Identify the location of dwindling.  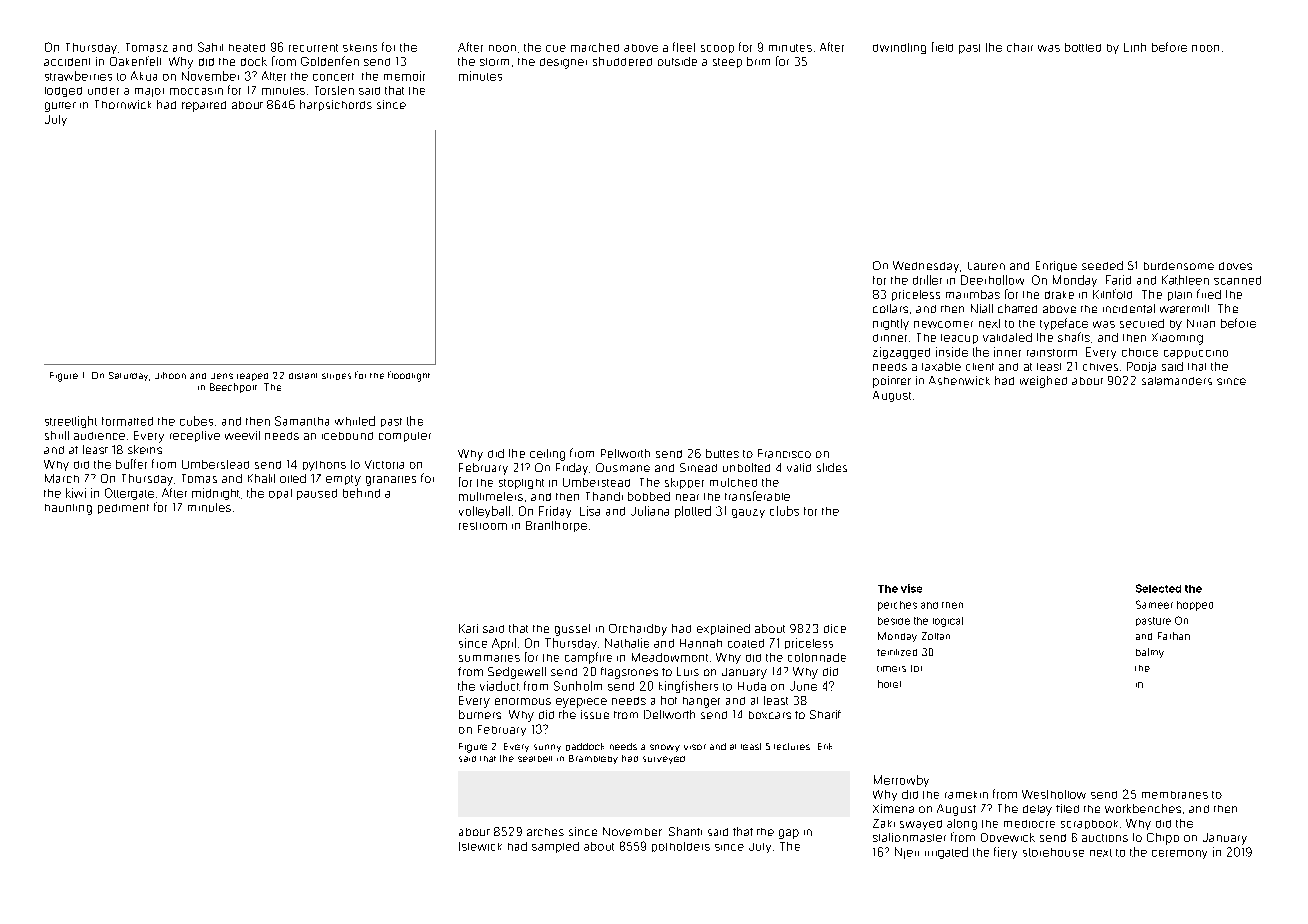
(899, 48).
